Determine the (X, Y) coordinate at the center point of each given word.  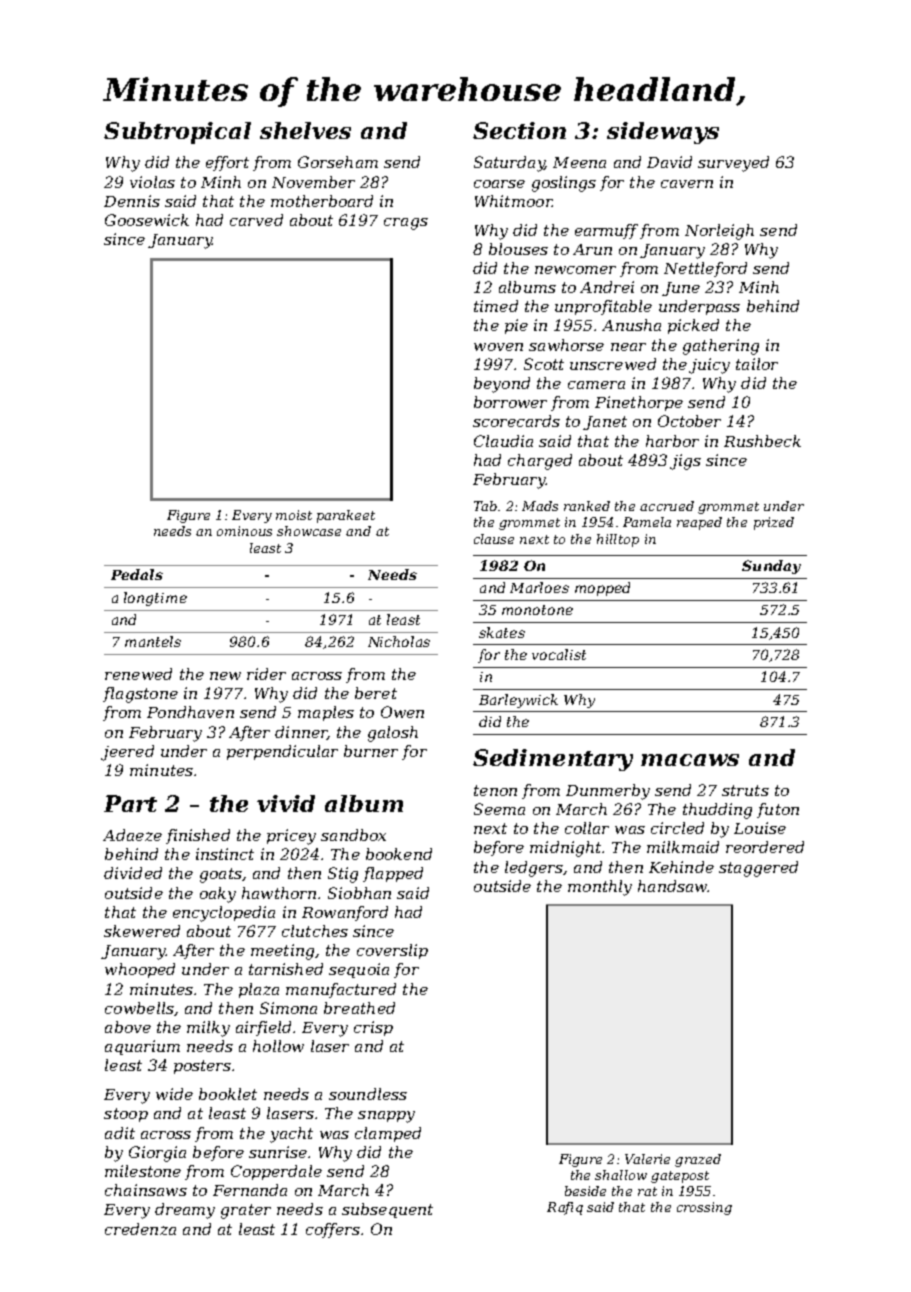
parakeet (346, 516)
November (313, 182)
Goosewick (147, 220)
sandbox (353, 835)
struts (745, 790)
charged (540, 462)
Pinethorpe (639, 403)
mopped (602, 589)
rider (266, 674)
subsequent (387, 1210)
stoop (126, 1115)
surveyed (733, 164)
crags (406, 224)
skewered (142, 931)
